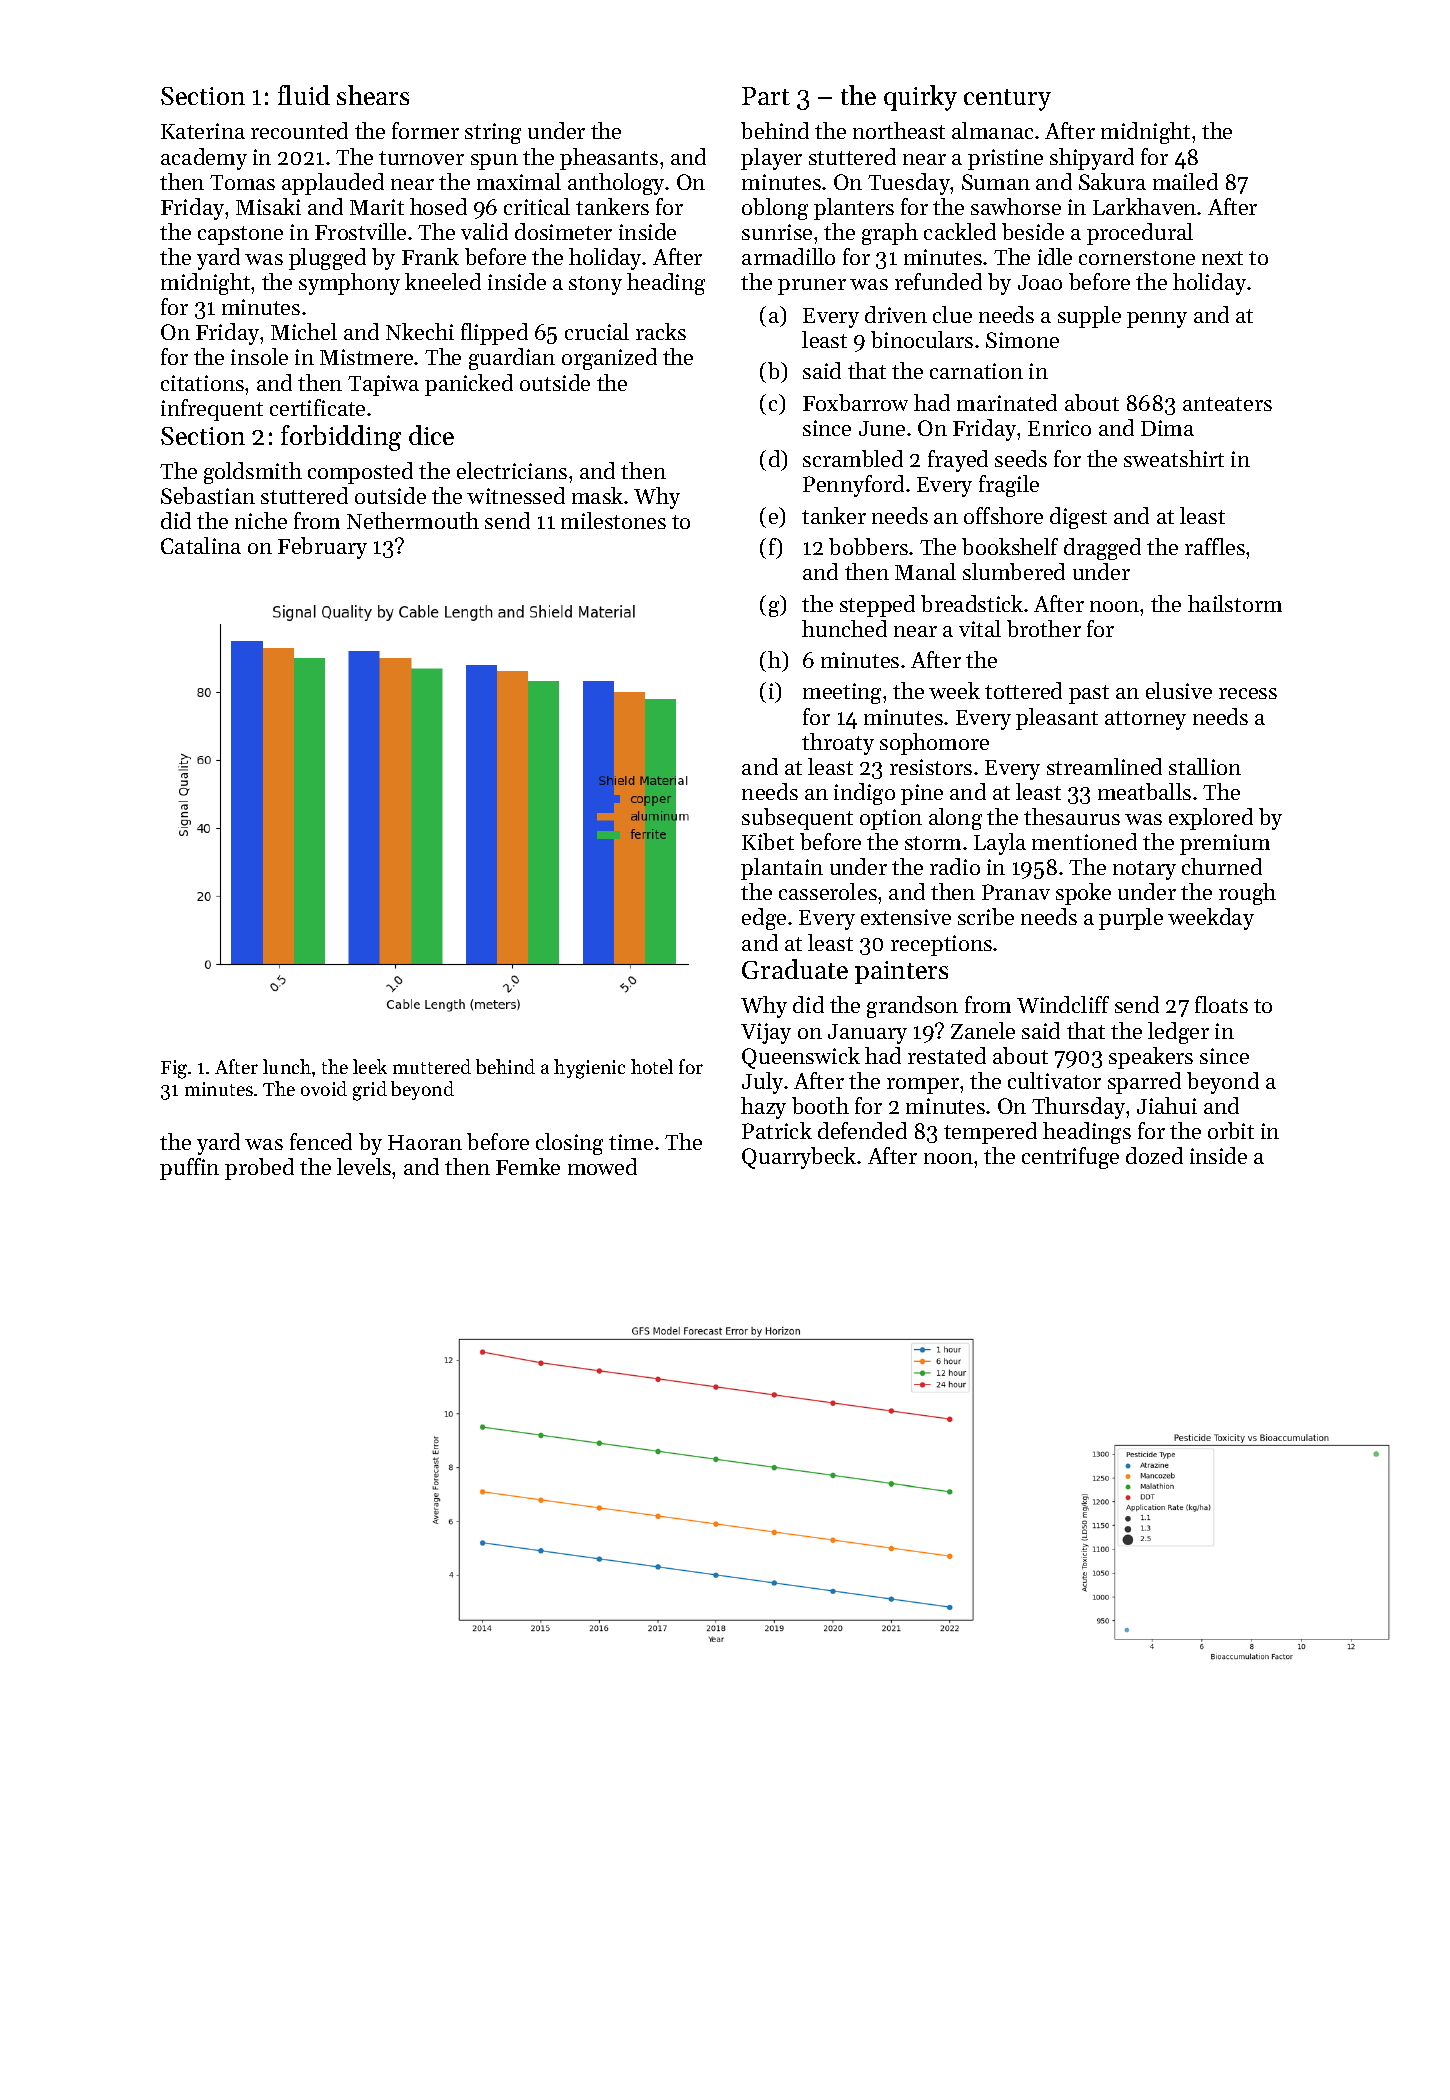 The width and height of the image is (1450, 2100). What do you see at coordinates (259, 1169) in the image?
I see `probed` at bounding box center [259, 1169].
